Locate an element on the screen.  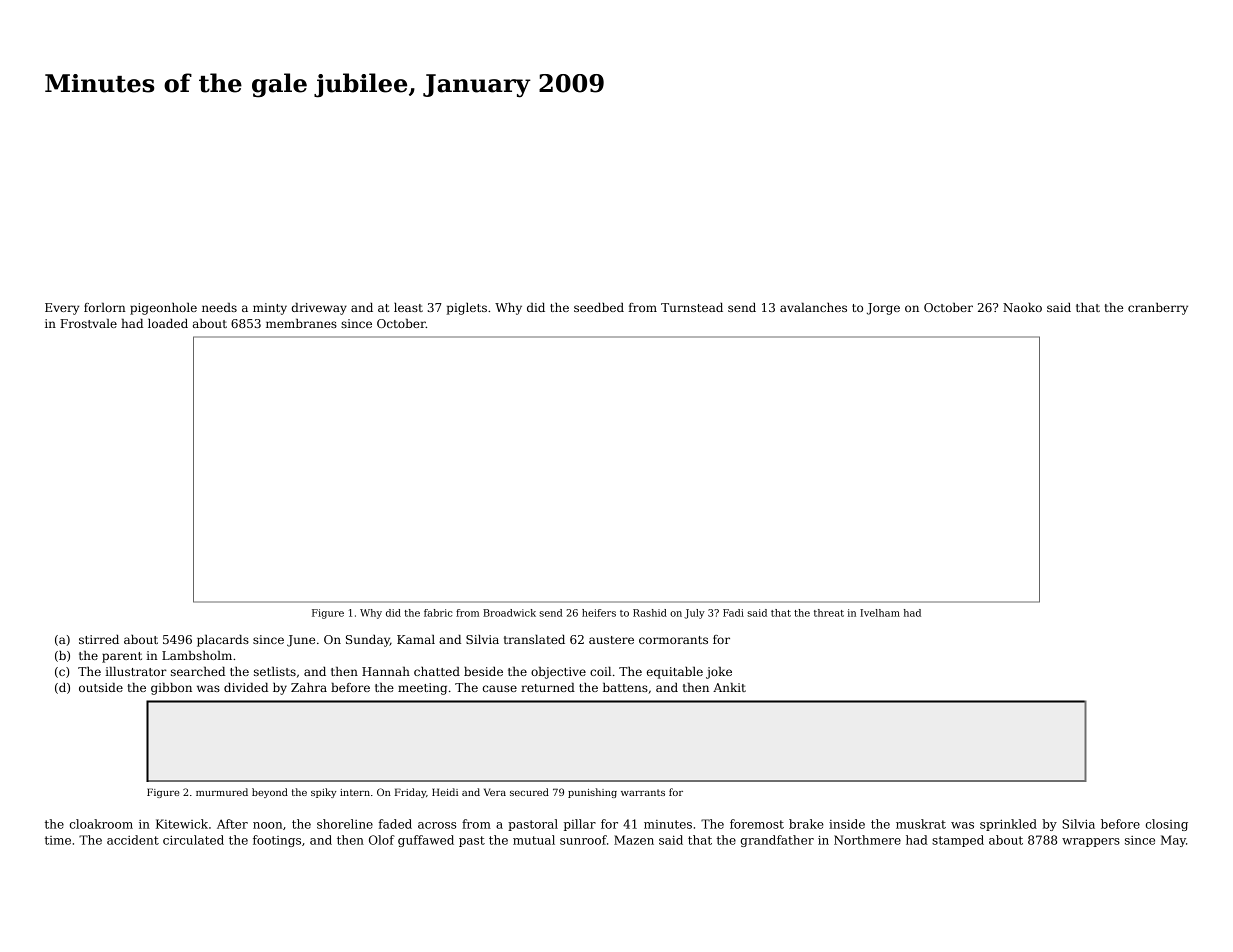
Naoko is located at coordinates (1022, 307).
